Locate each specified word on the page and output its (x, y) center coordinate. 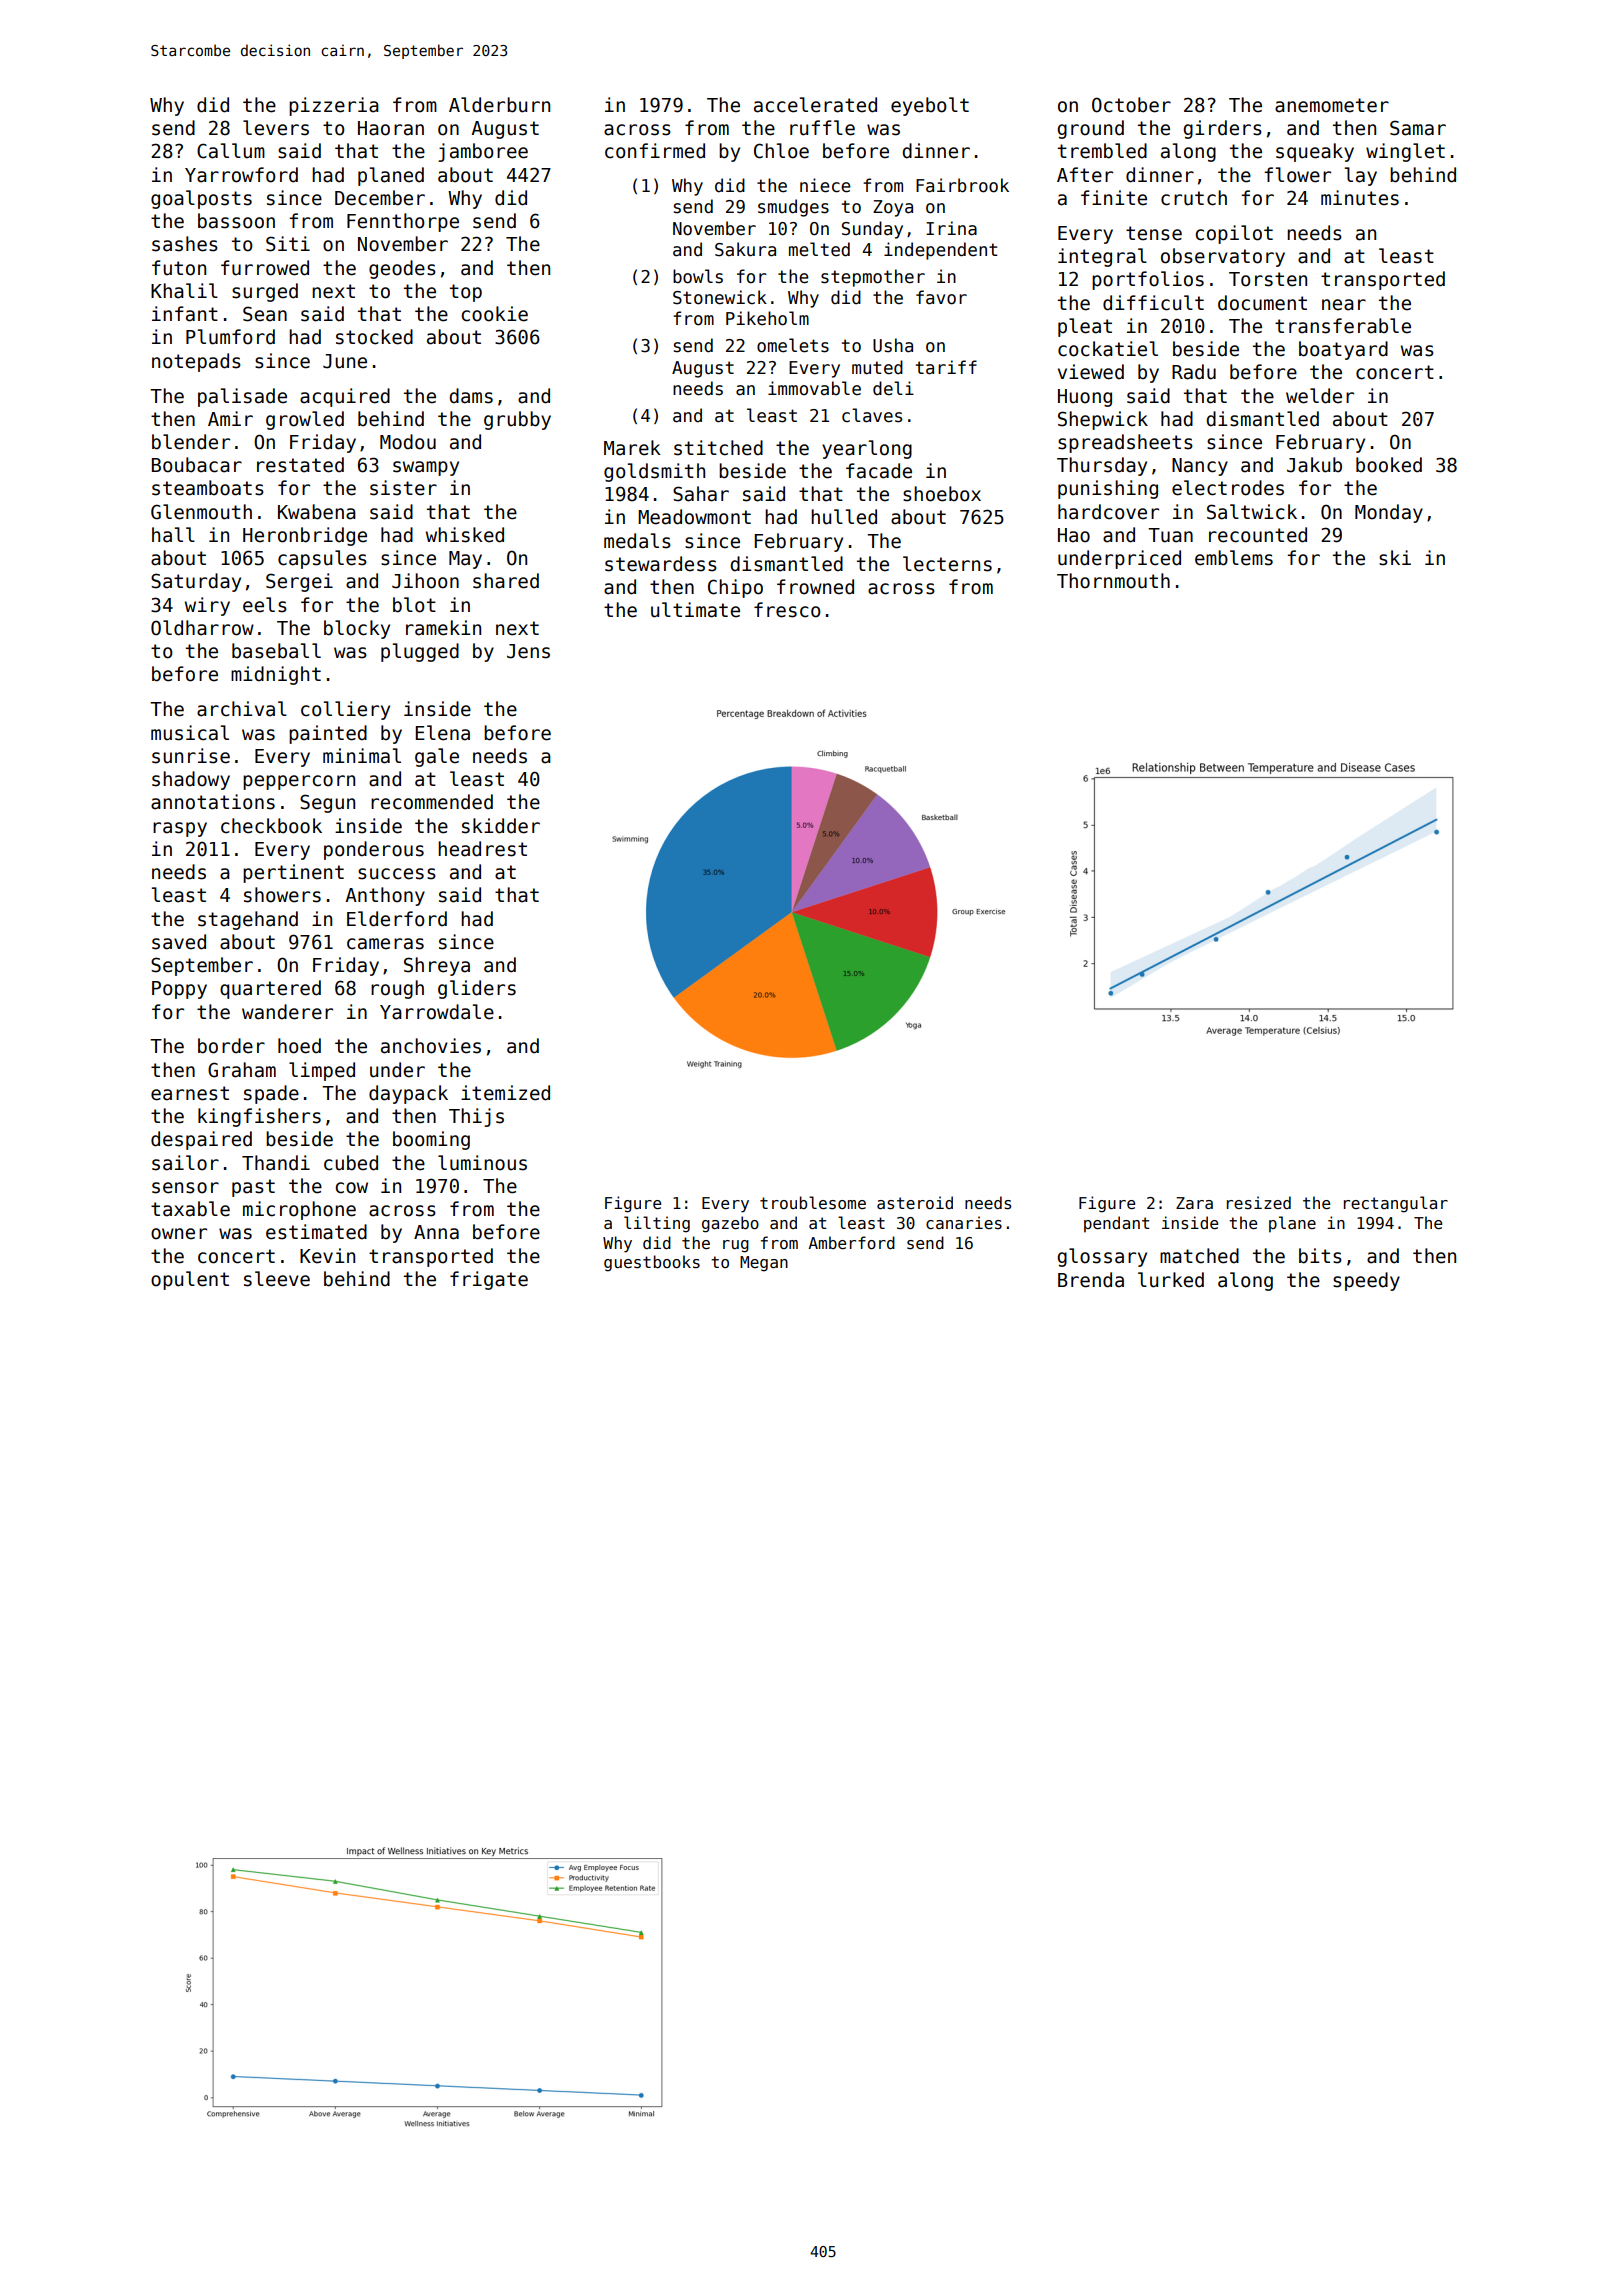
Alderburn (499, 105)
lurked (1171, 1280)
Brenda (1091, 1280)
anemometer (1332, 105)
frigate (489, 1280)
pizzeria (334, 106)
